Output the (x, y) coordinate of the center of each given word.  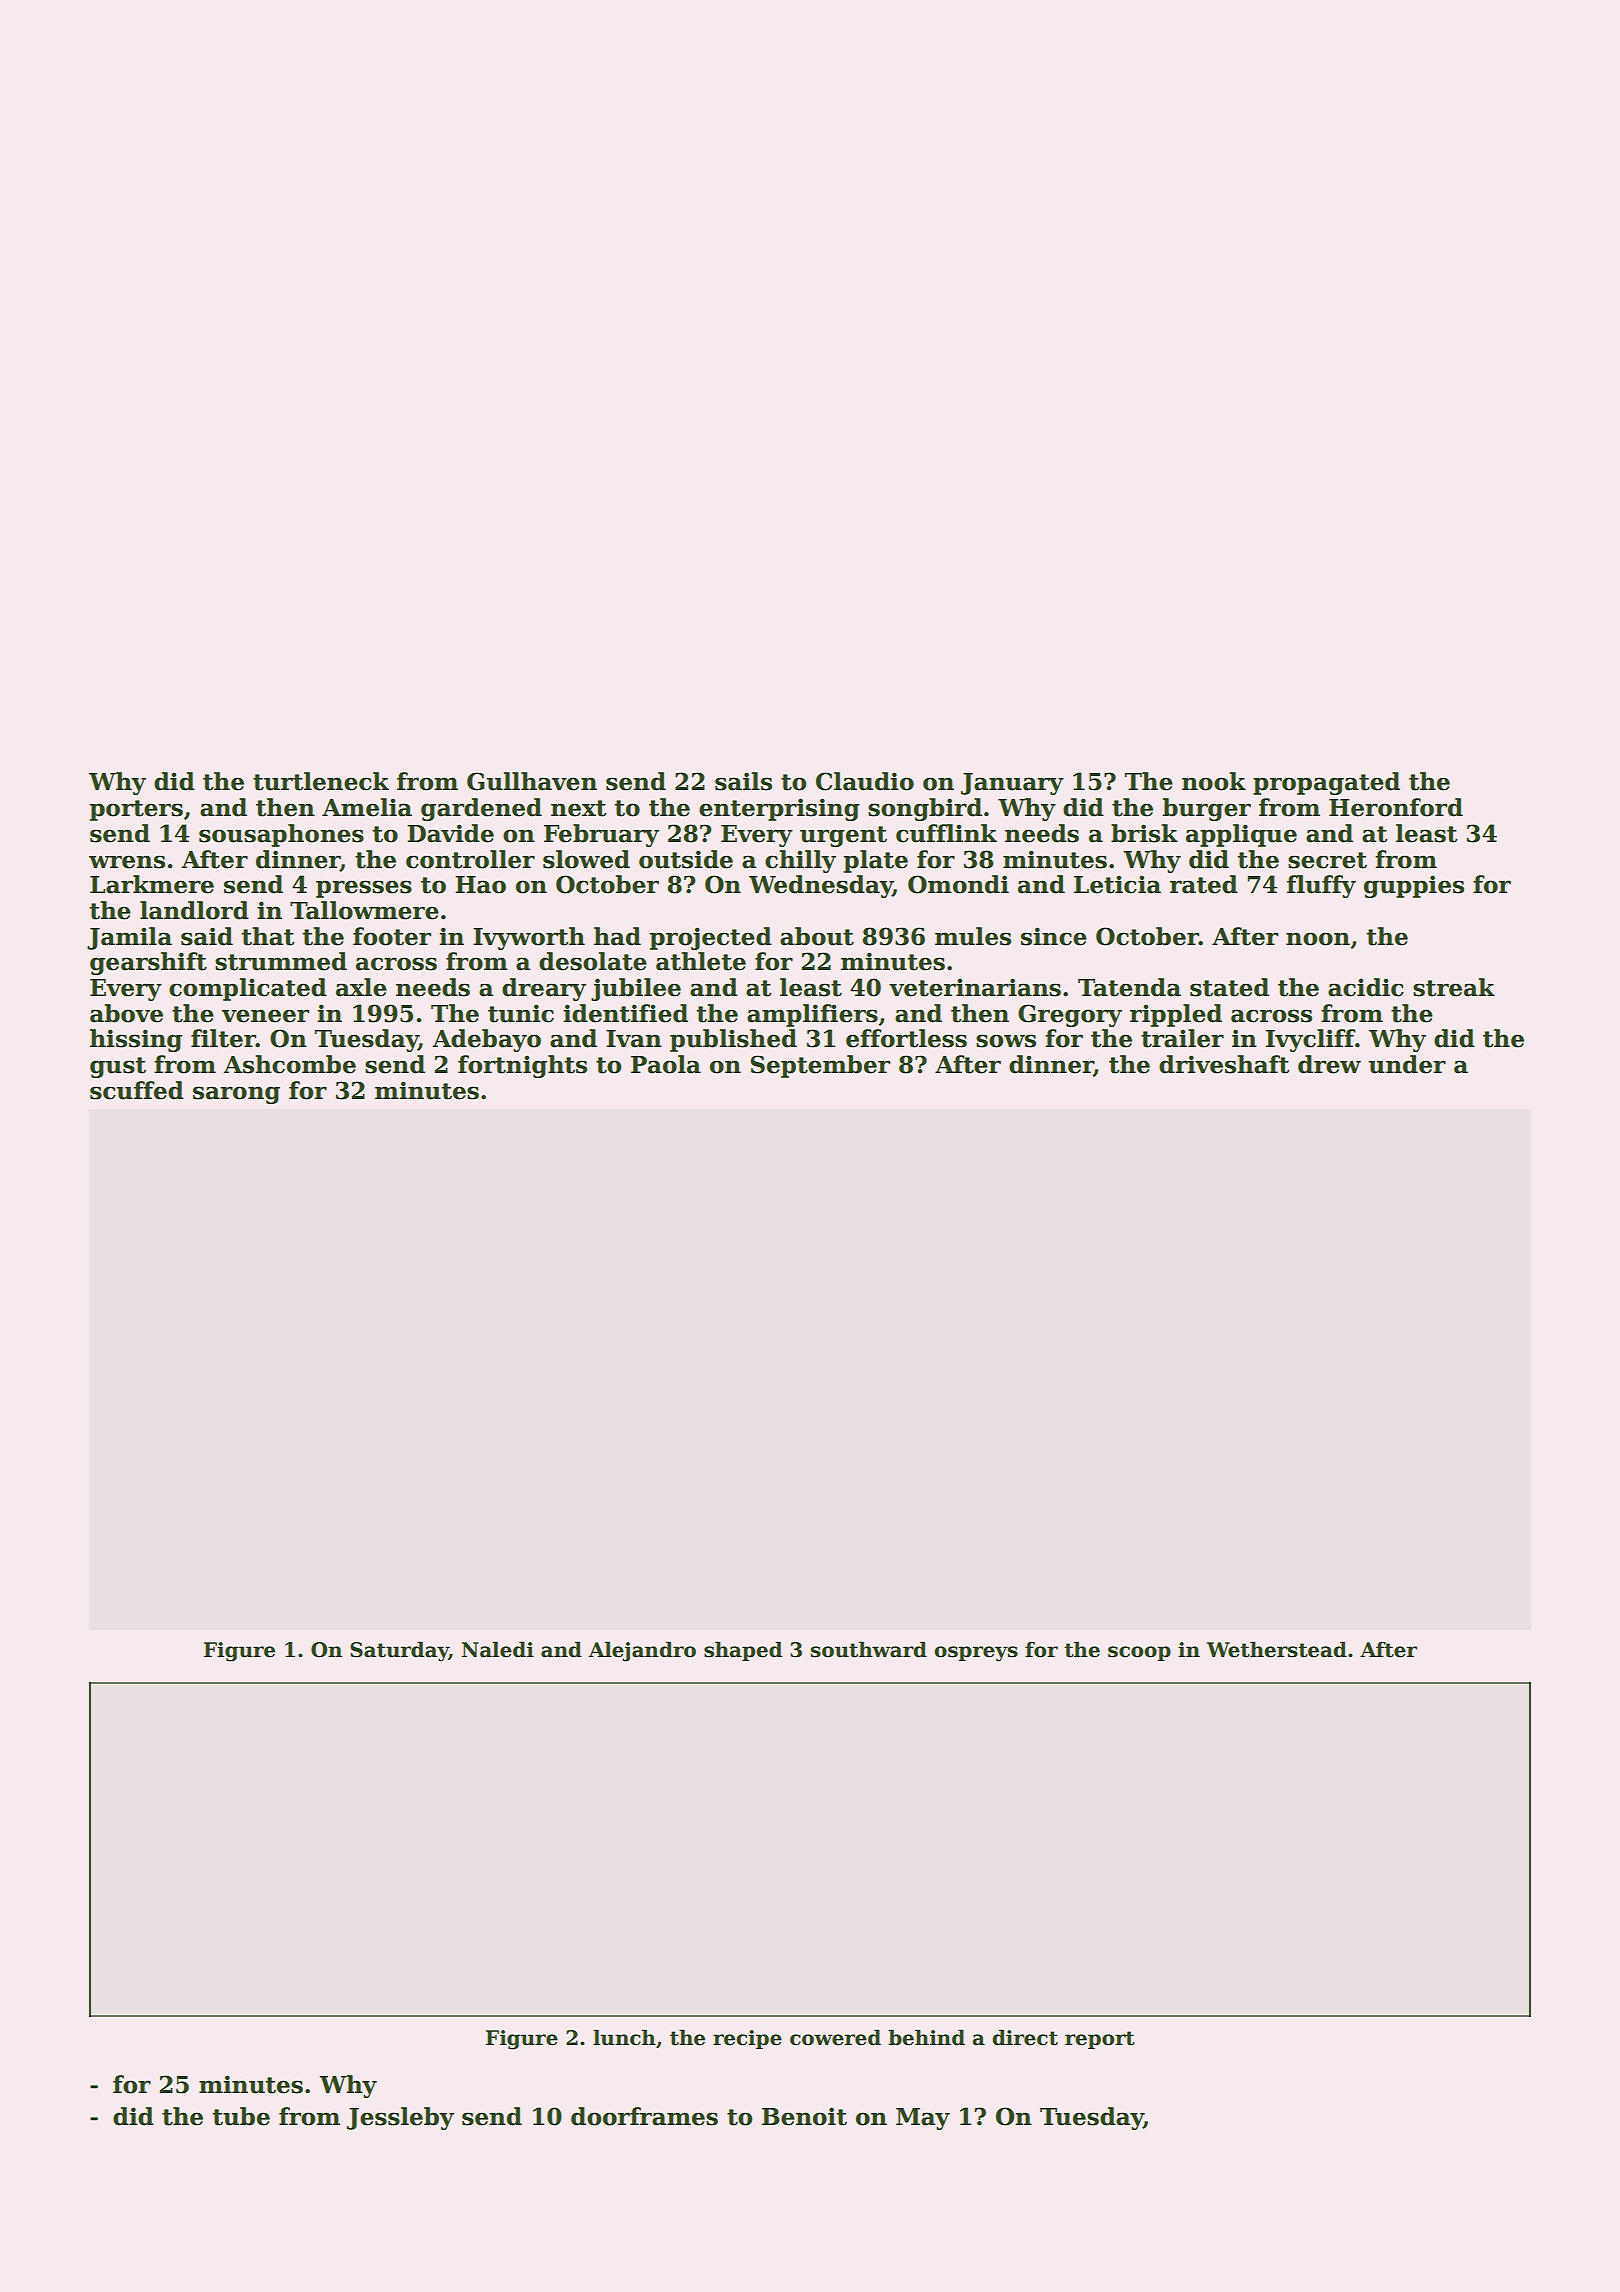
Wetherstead (1277, 1649)
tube (241, 2116)
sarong (236, 1095)
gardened (481, 809)
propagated (1326, 783)
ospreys (976, 1654)
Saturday (399, 1651)
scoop (1139, 1653)
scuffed (137, 1090)
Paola (666, 1064)
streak (1454, 987)
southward (869, 1649)
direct (1025, 2037)
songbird (925, 809)
